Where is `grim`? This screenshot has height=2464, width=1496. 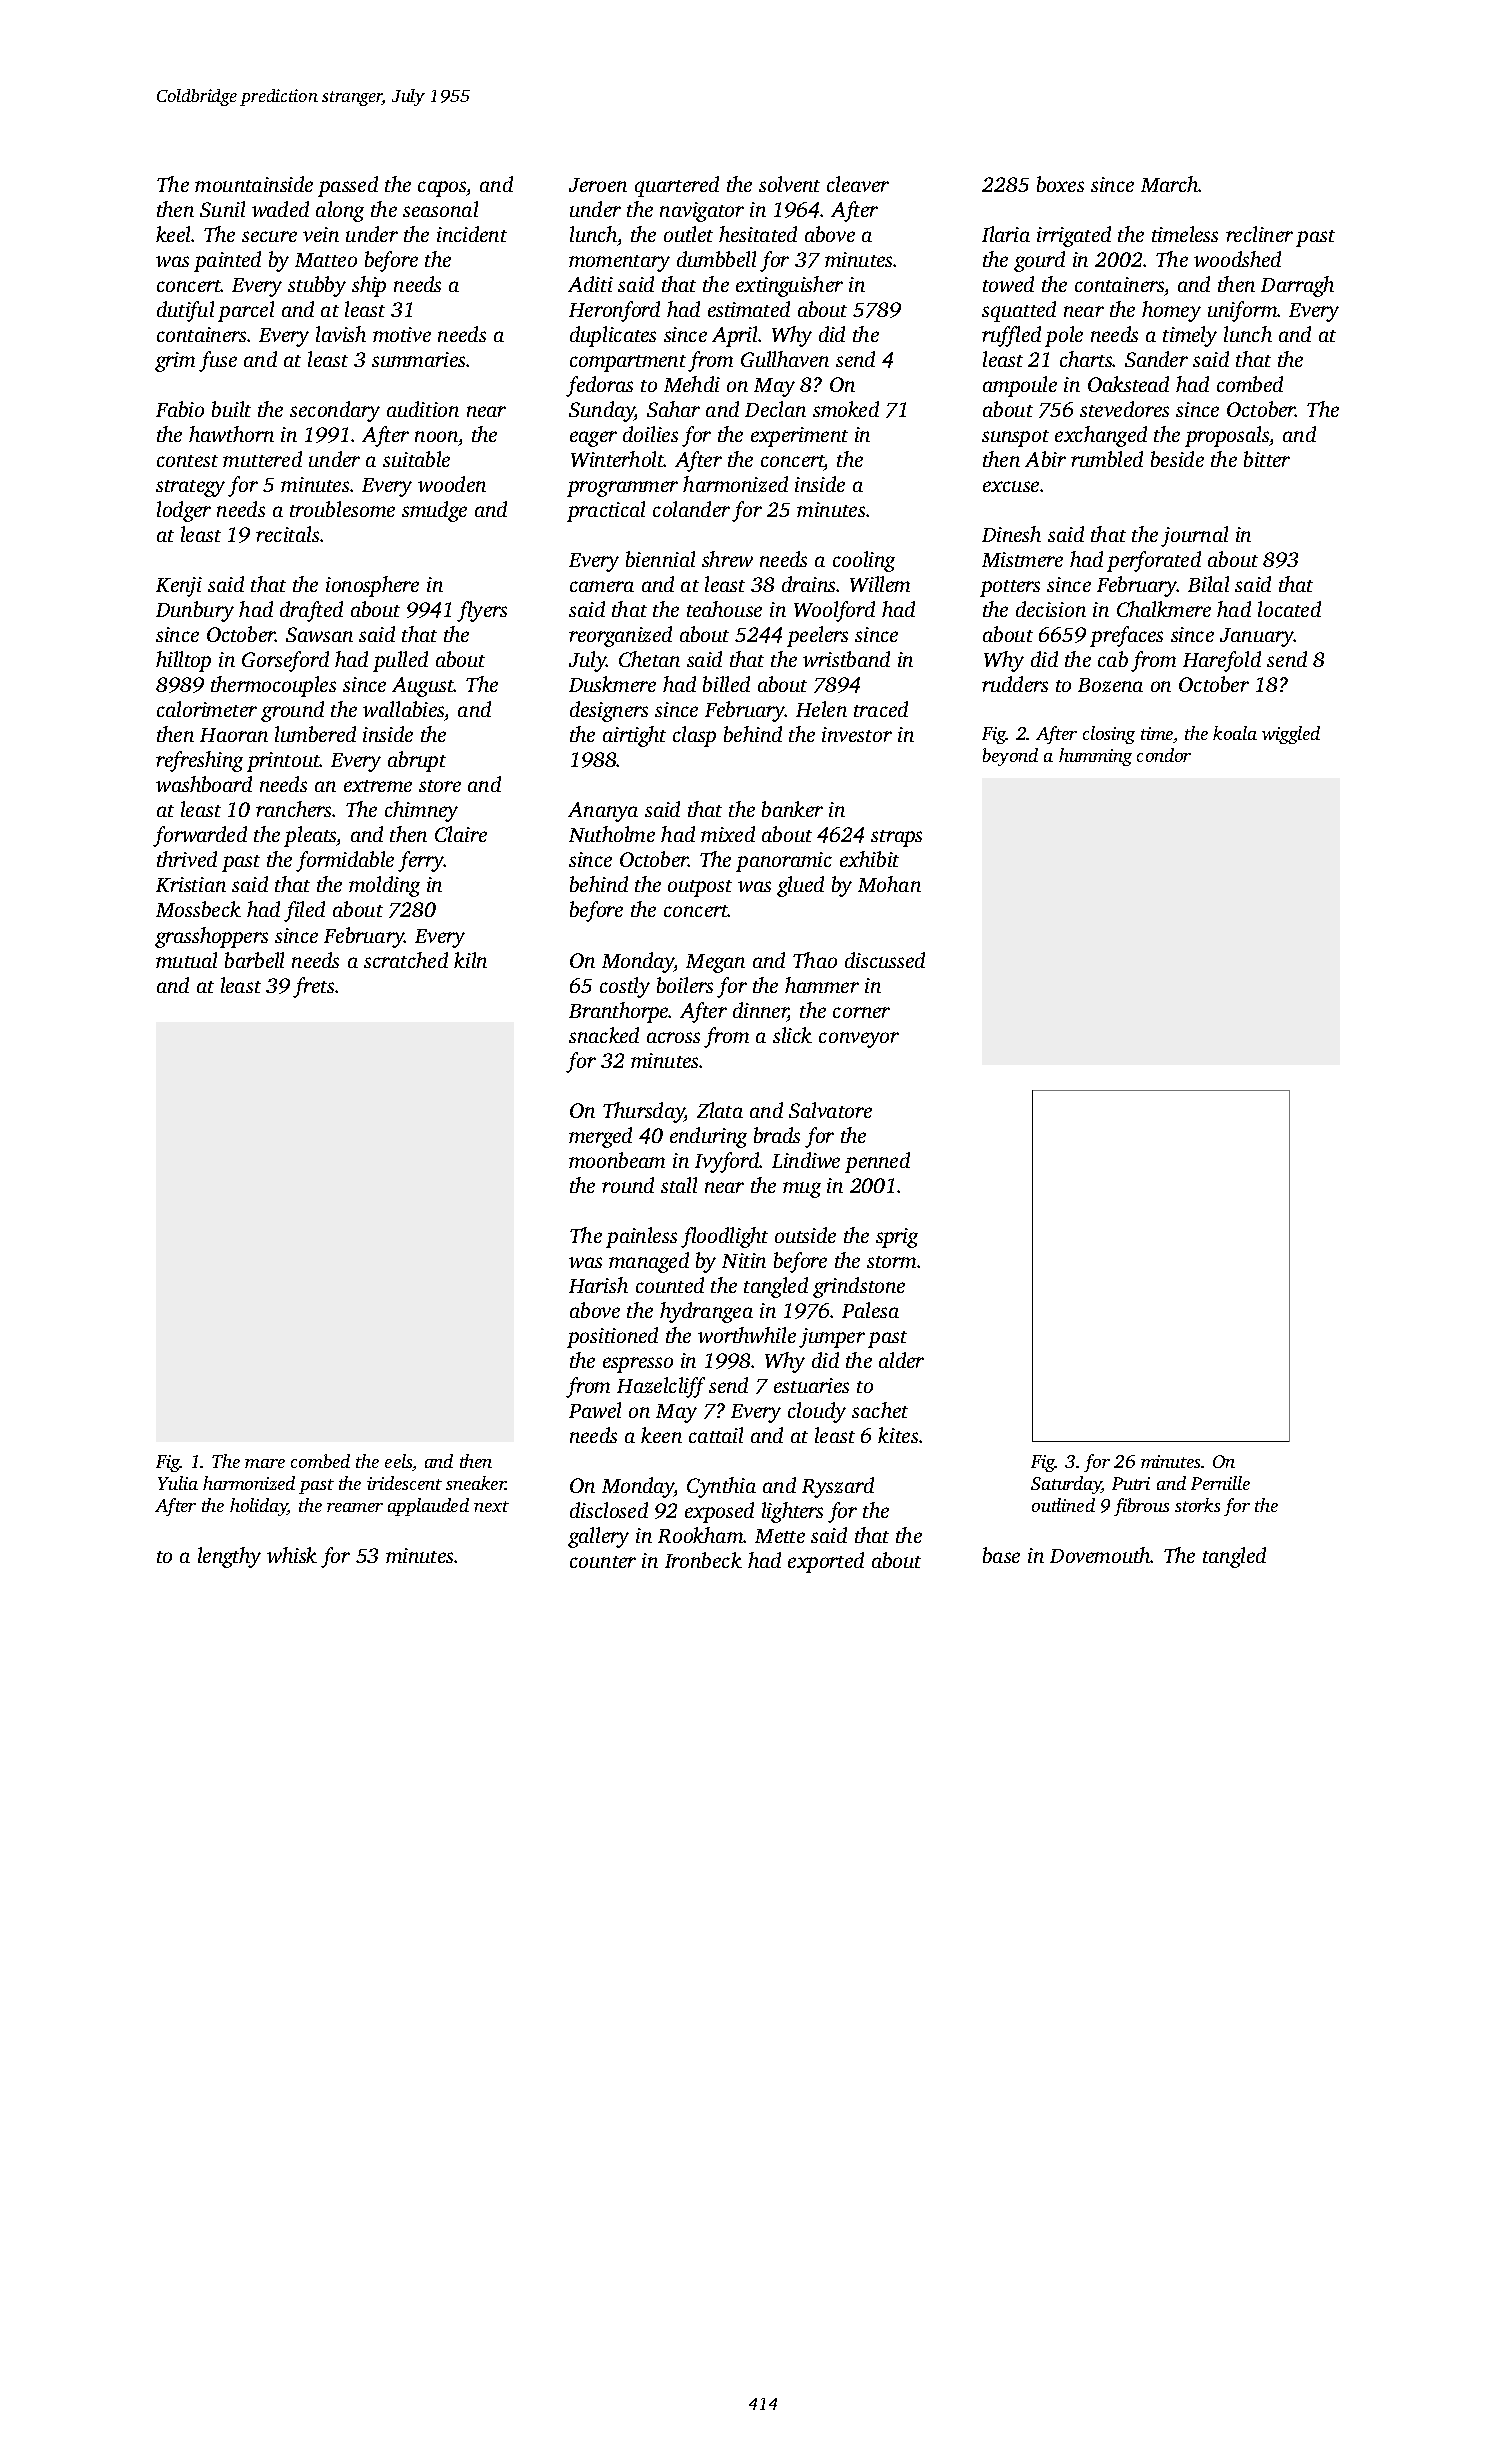 grim is located at coordinates (175, 362).
